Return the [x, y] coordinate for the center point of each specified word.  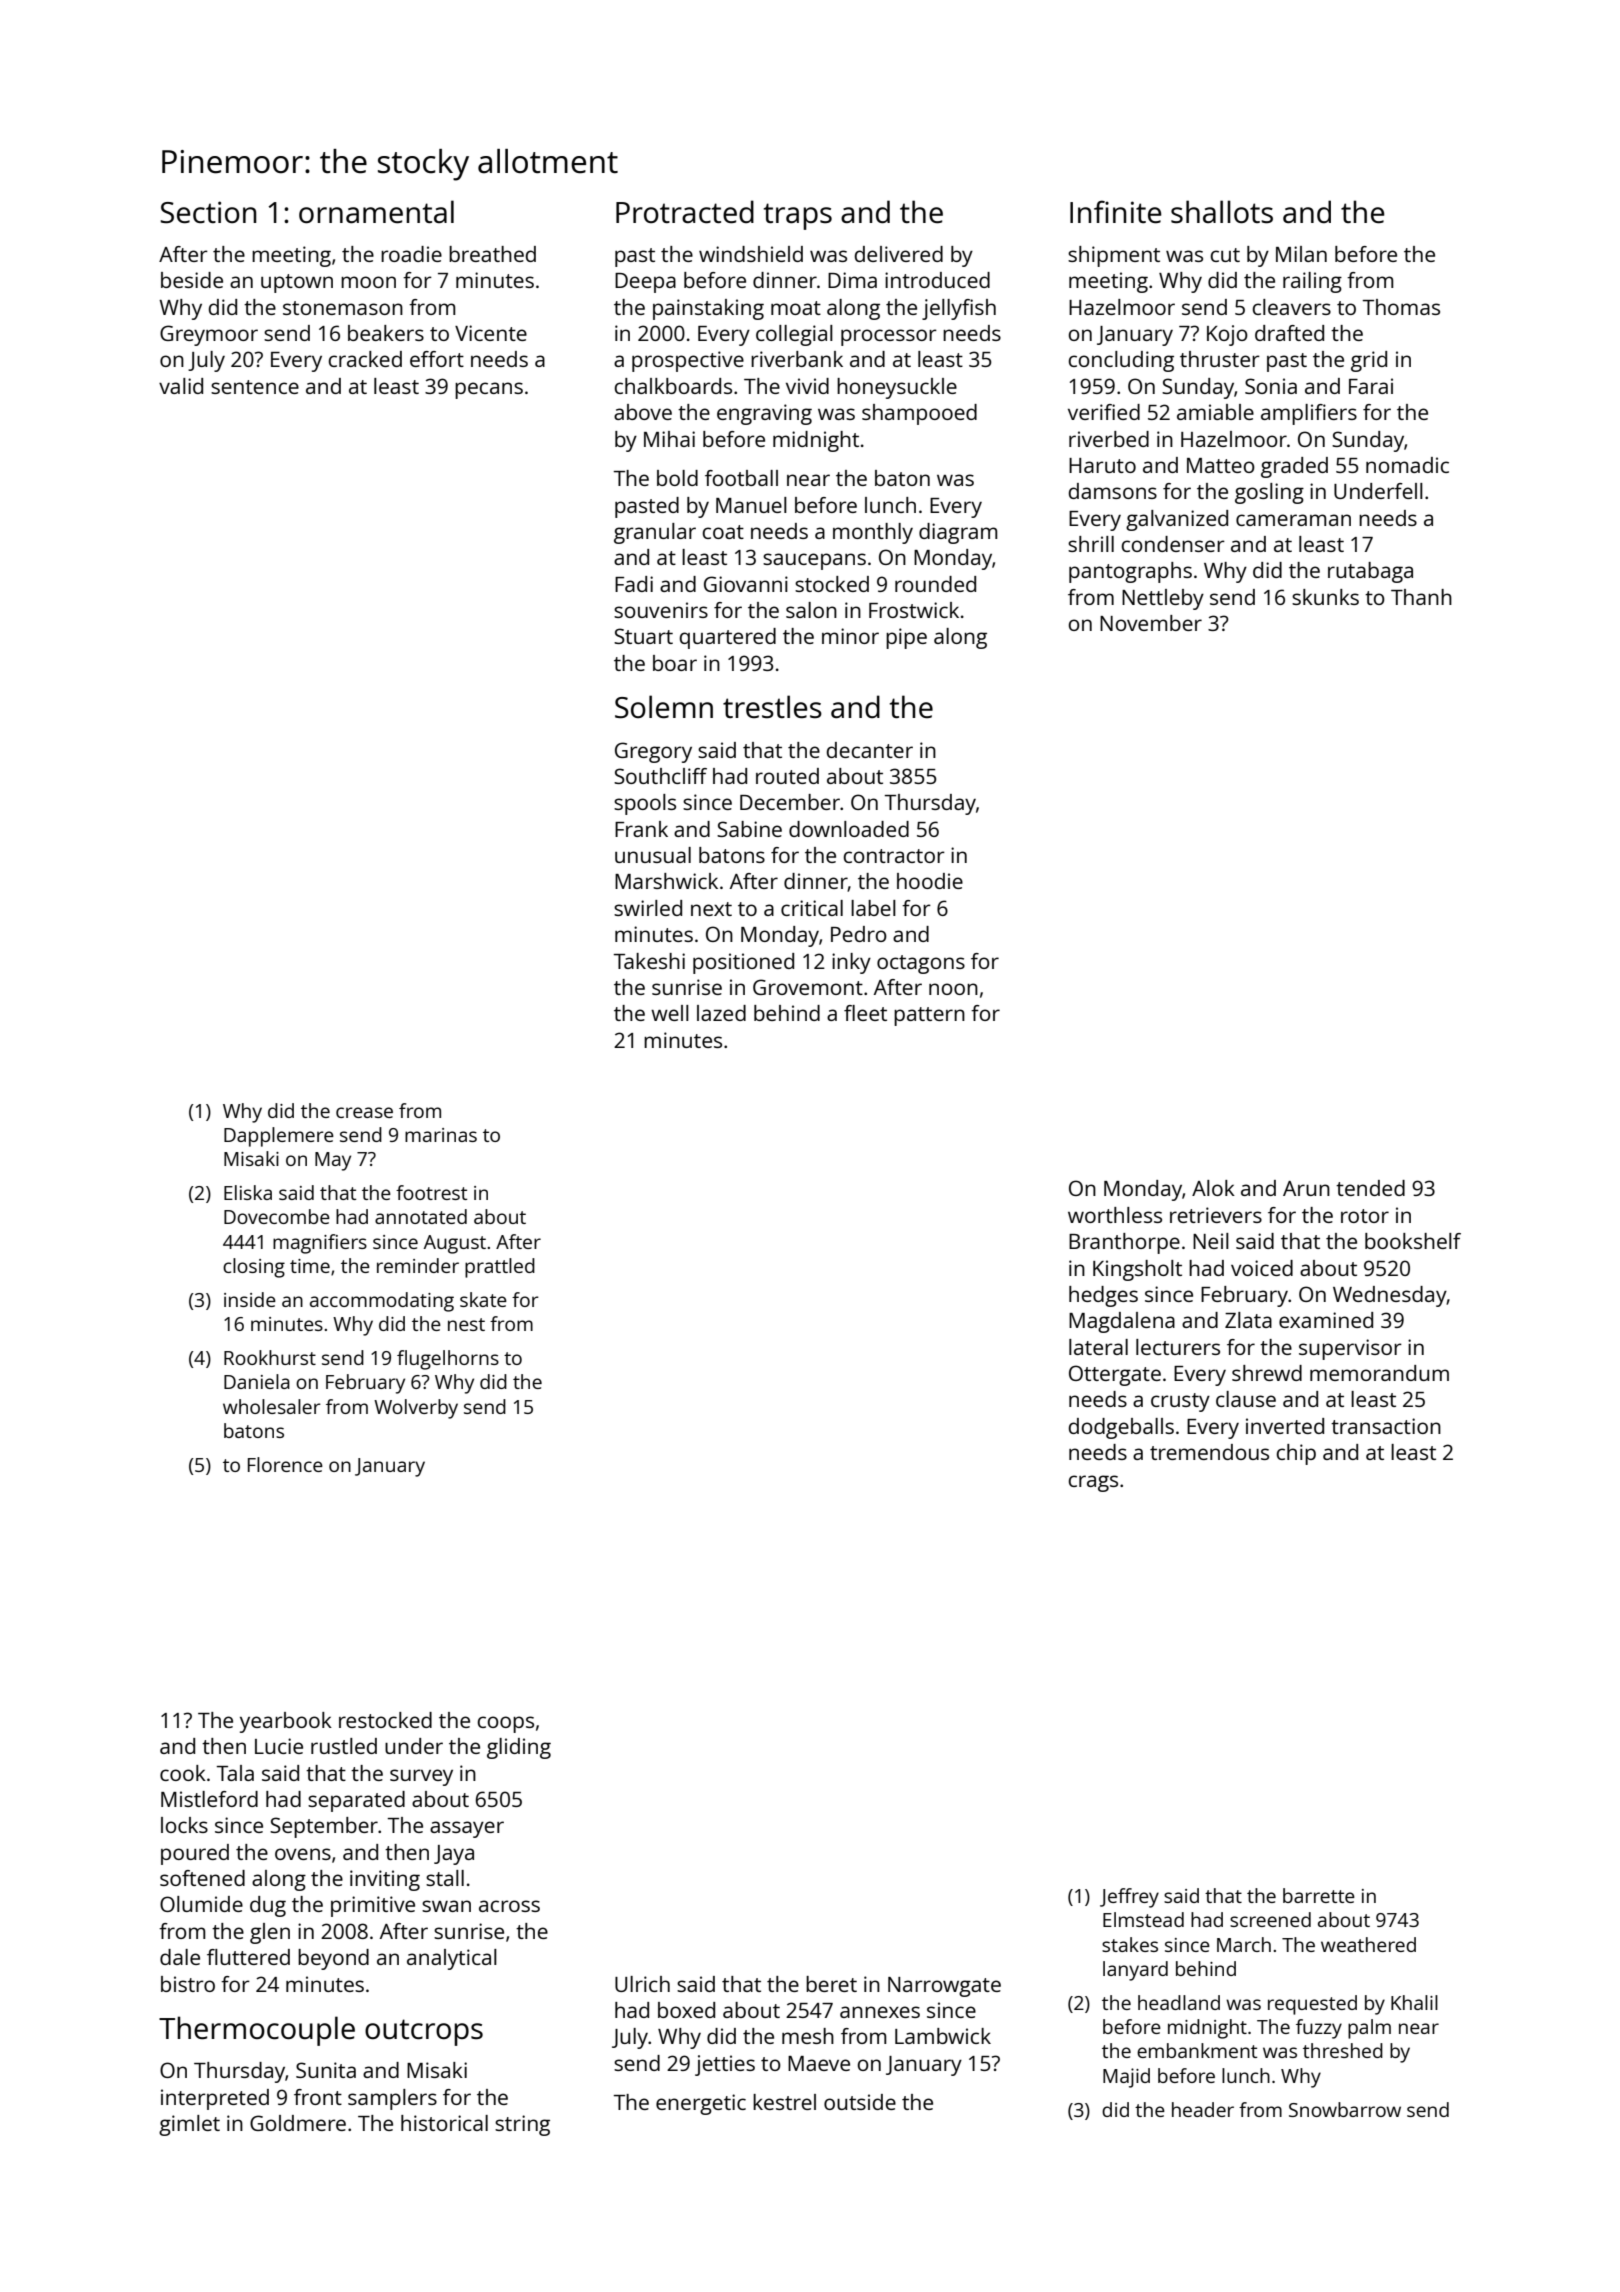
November [1151, 623]
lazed [721, 1013]
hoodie [930, 881]
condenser [1173, 544]
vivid [807, 386]
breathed [492, 254]
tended [1370, 1188]
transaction [1386, 1426]
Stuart [643, 636]
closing [254, 1268]
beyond [333, 1959]
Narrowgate [944, 1987]
